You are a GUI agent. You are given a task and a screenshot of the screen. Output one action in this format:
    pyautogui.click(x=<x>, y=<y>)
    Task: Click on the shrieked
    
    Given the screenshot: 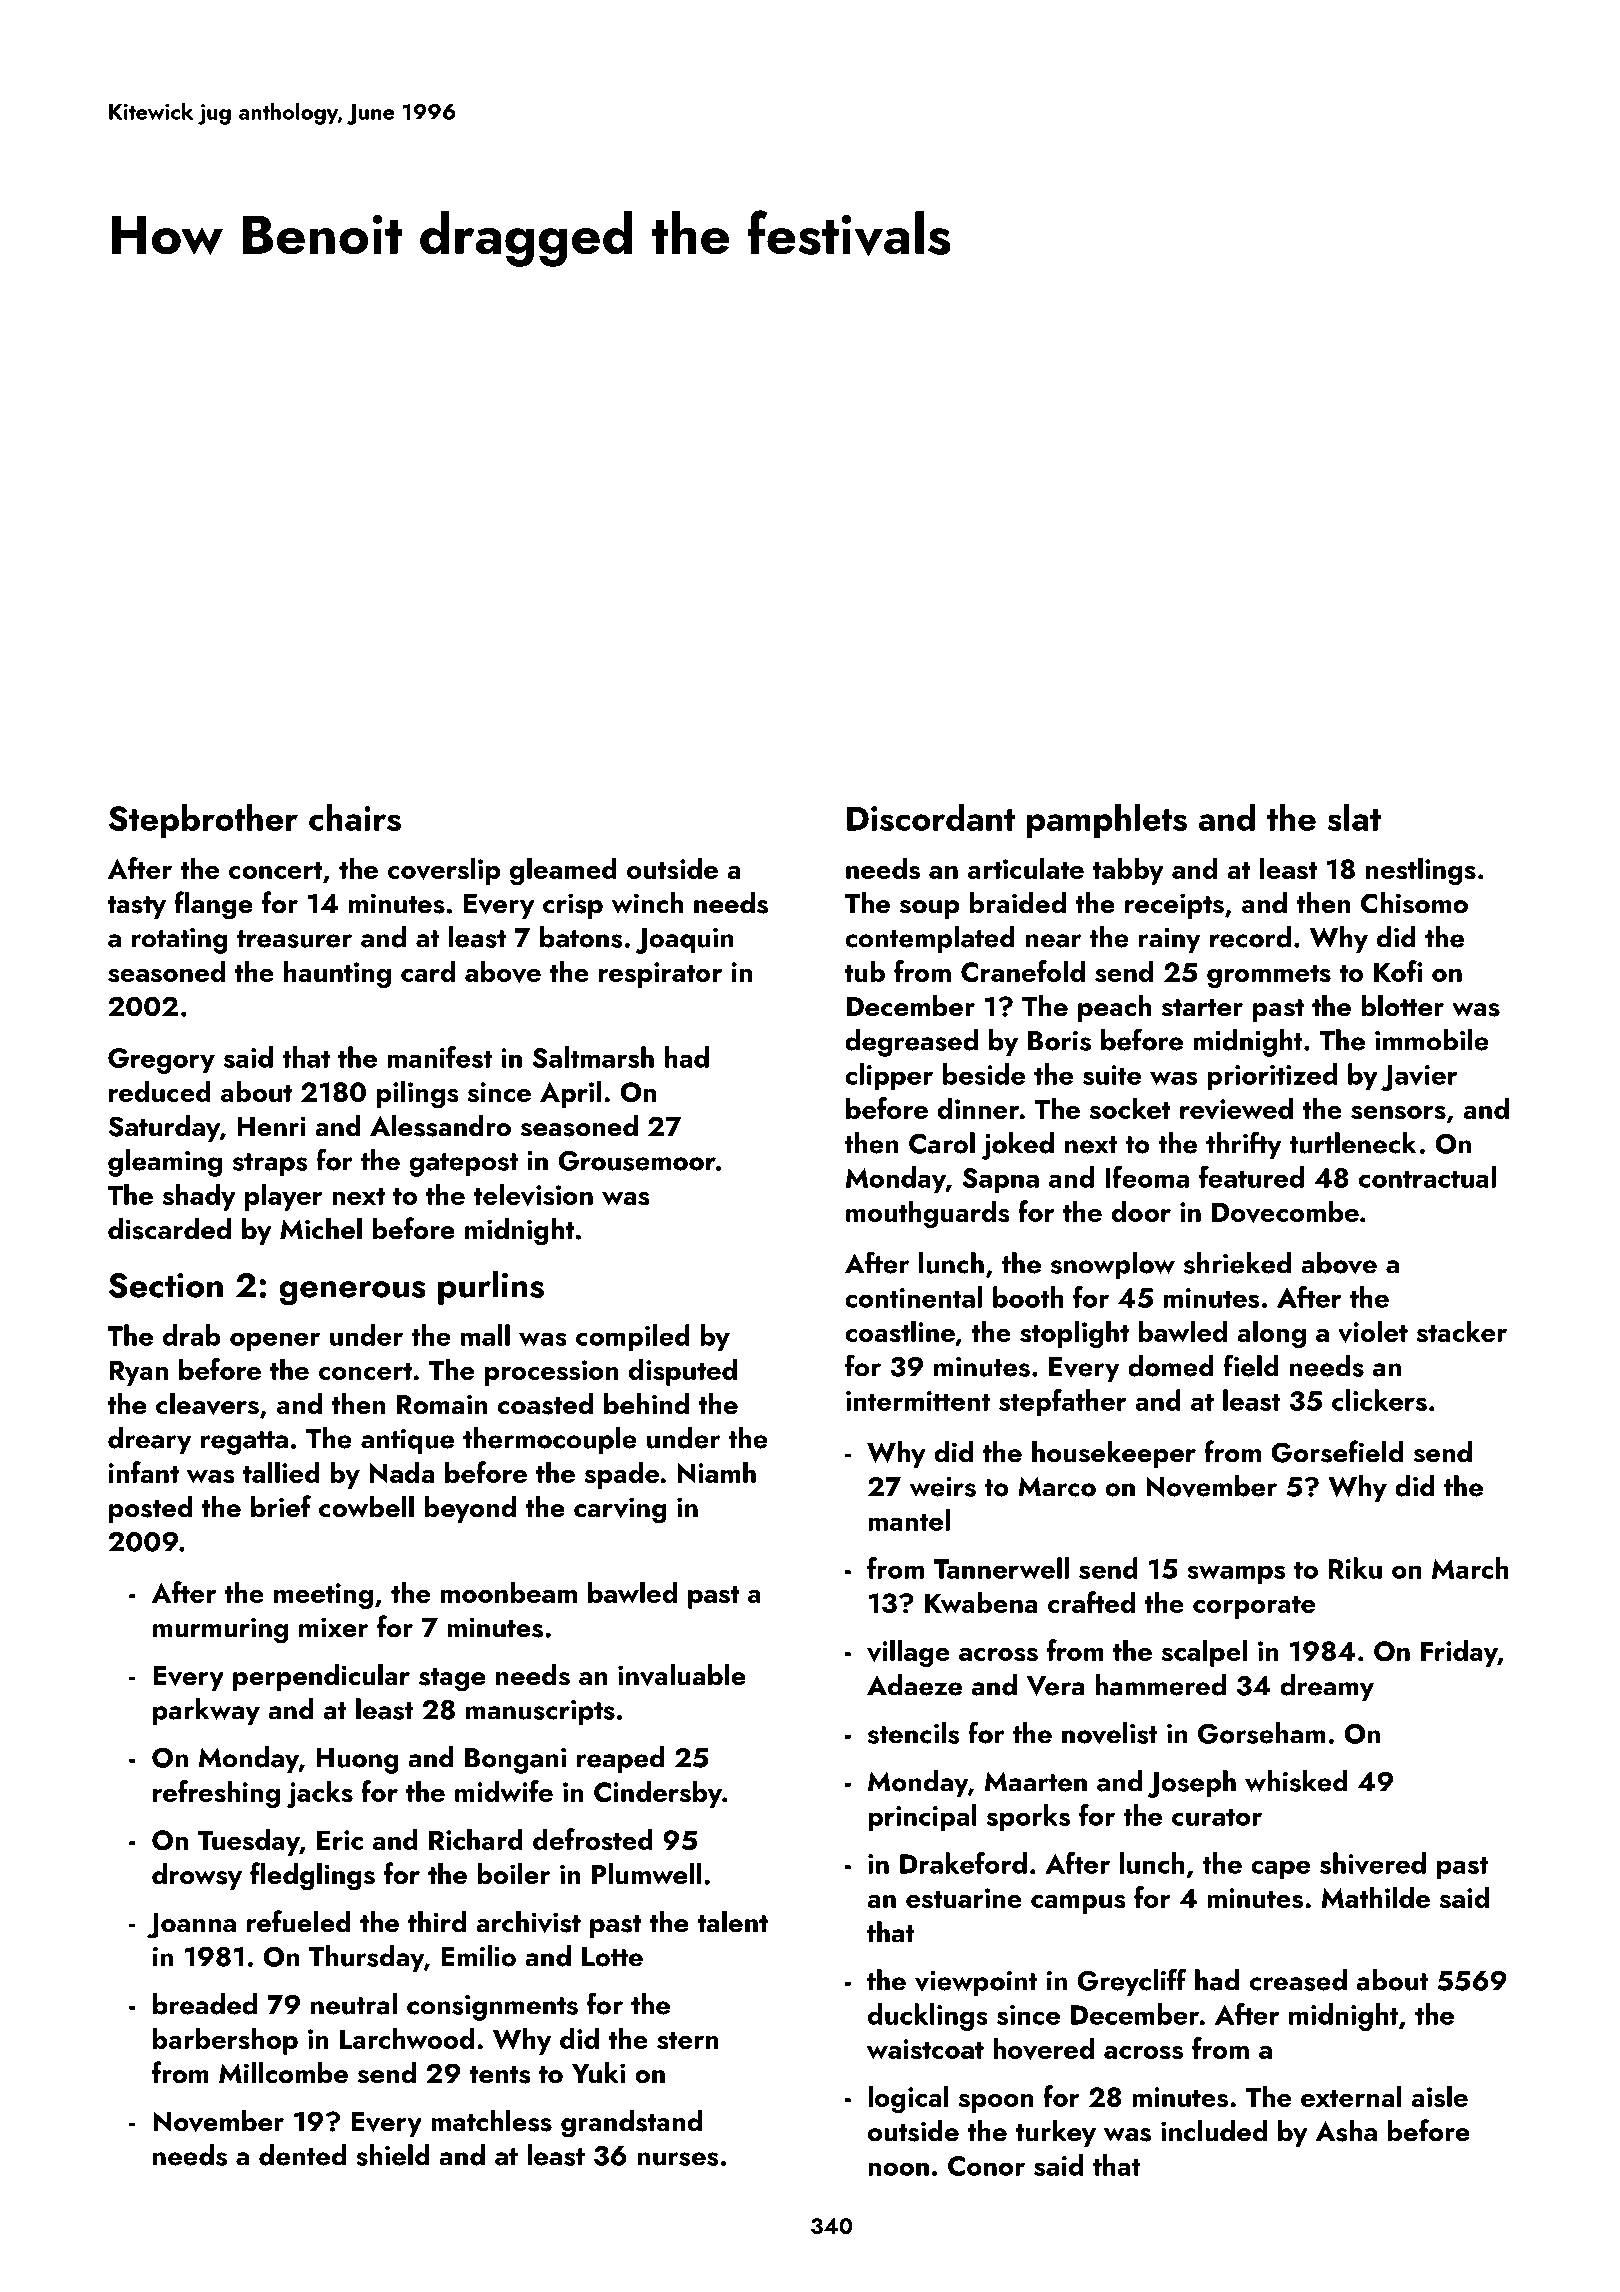 What is the action you would take?
    pyautogui.click(x=1237, y=1263)
